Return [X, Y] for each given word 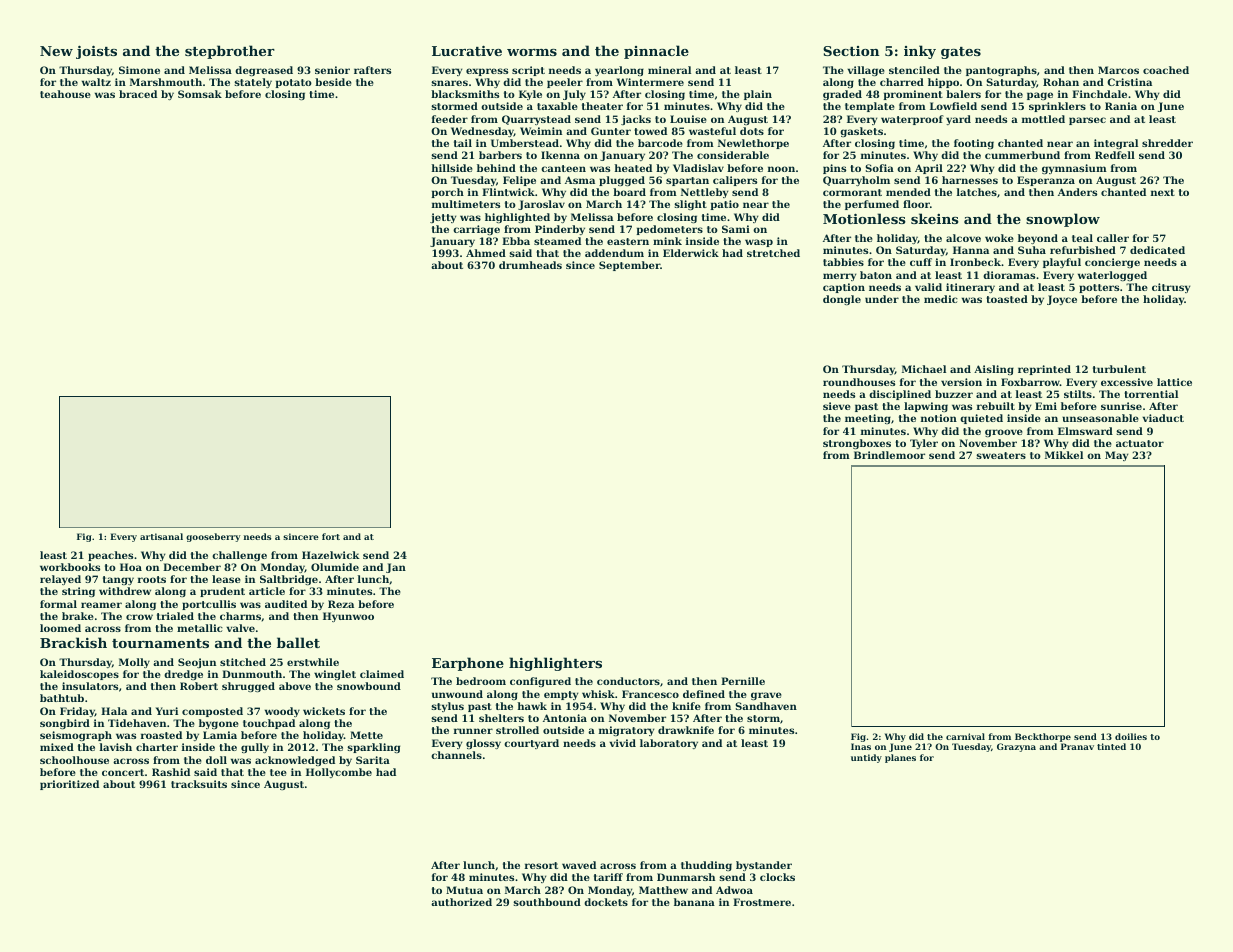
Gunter [611, 131]
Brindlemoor [889, 455]
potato [293, 83]
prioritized [69, 785]
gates [961, 53]
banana [694, 902]
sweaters [1001, 455]
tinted [1111, 746]
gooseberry [213, 537]
